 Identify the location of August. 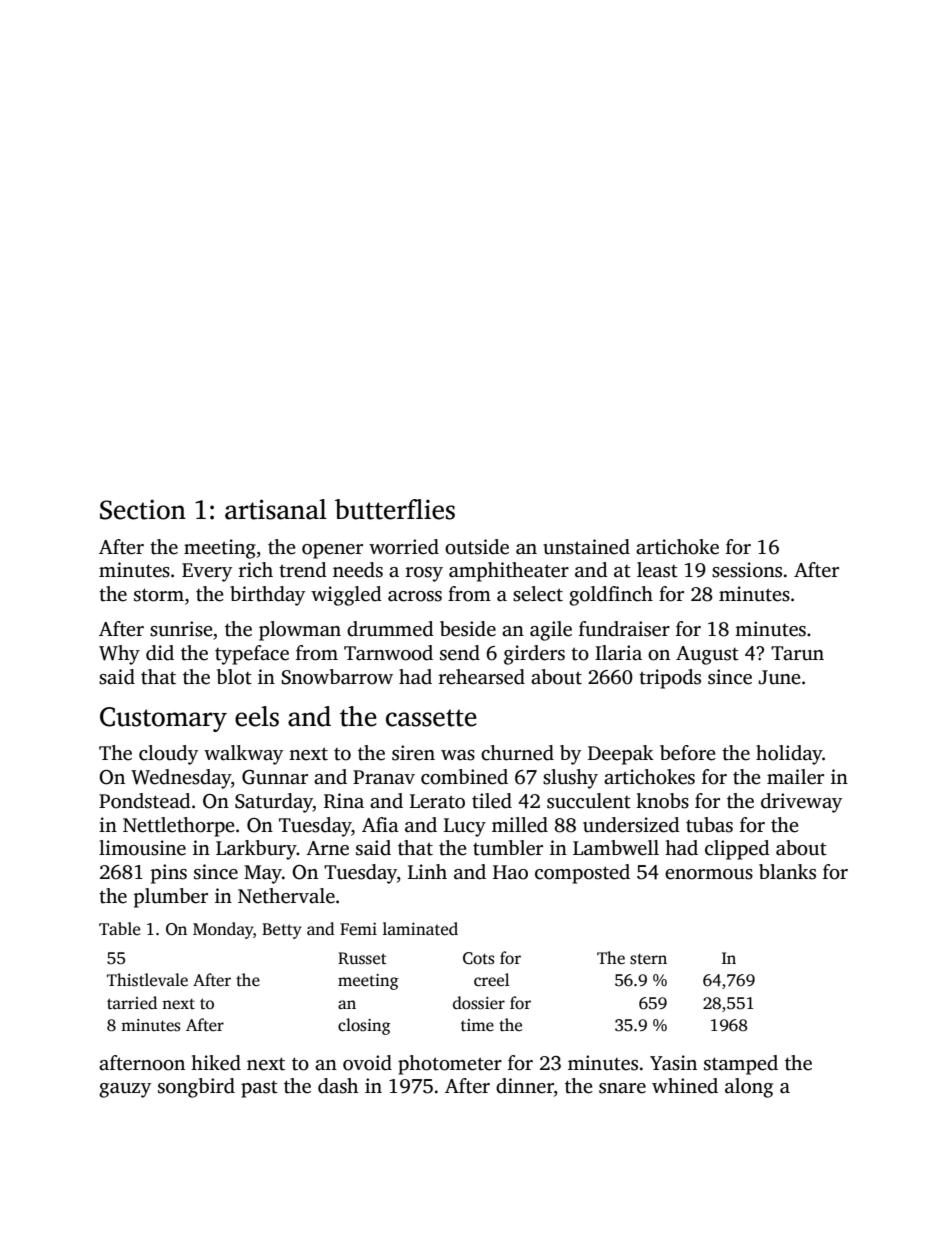
(707, 655).
